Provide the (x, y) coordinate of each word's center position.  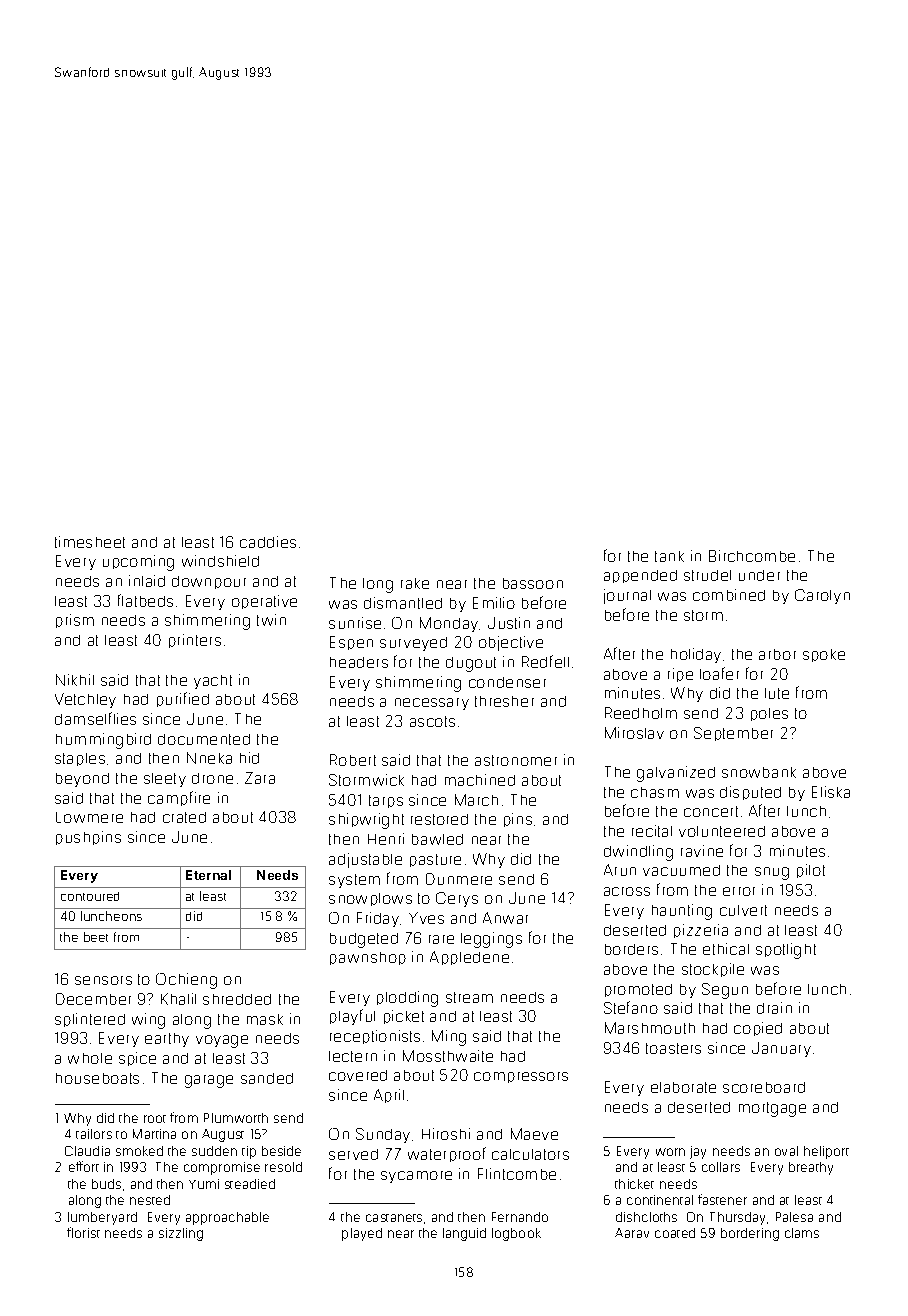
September (733, 734)
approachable (227, 1218)
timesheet (90, 542)
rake (415, 583)
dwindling (638, 853)
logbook (516, 1234)
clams (802, 1233)
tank (669, 556)
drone (212, 778)
